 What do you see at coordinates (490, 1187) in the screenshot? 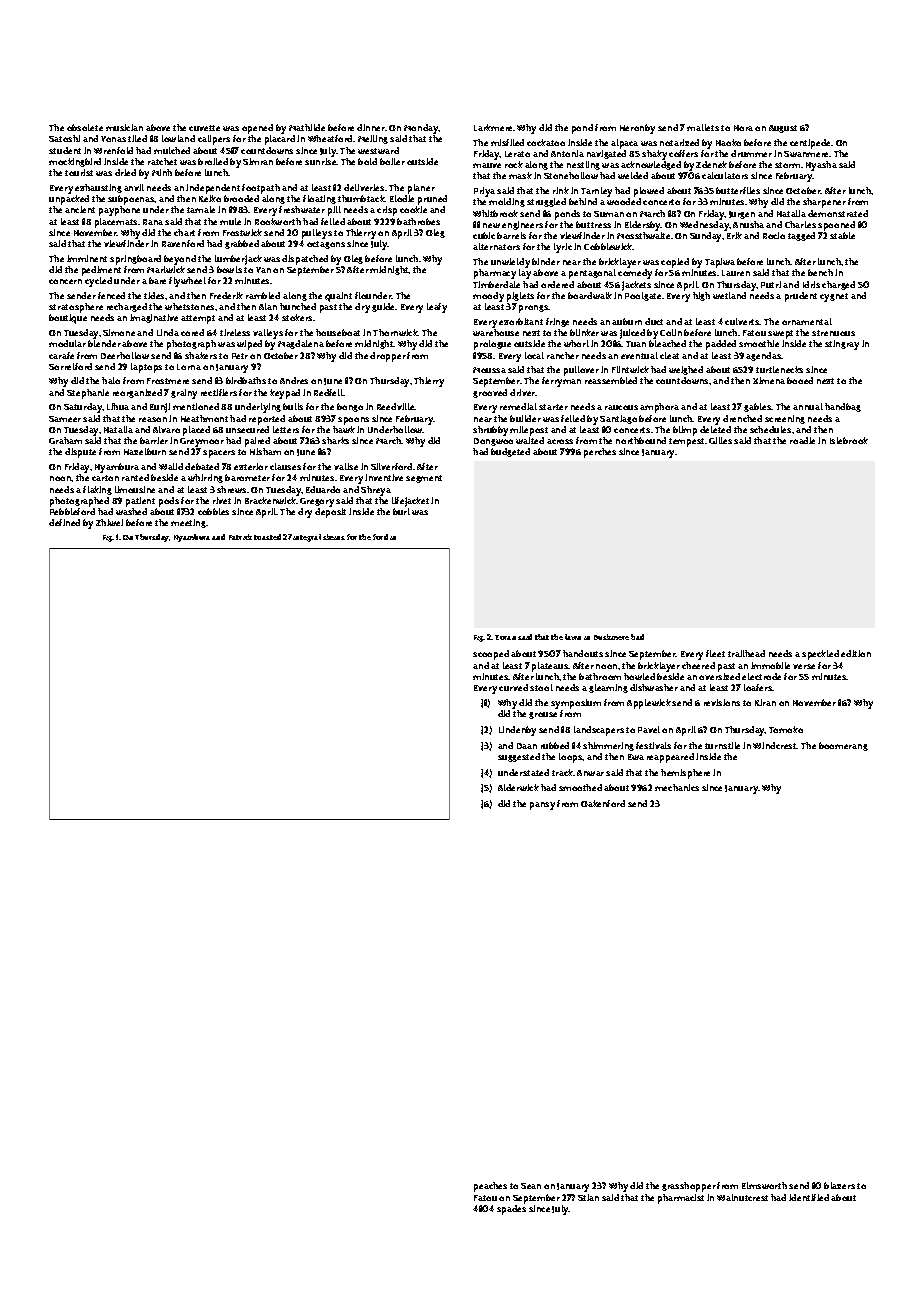
I see `peaches` at bounding box center [490, 1187].
